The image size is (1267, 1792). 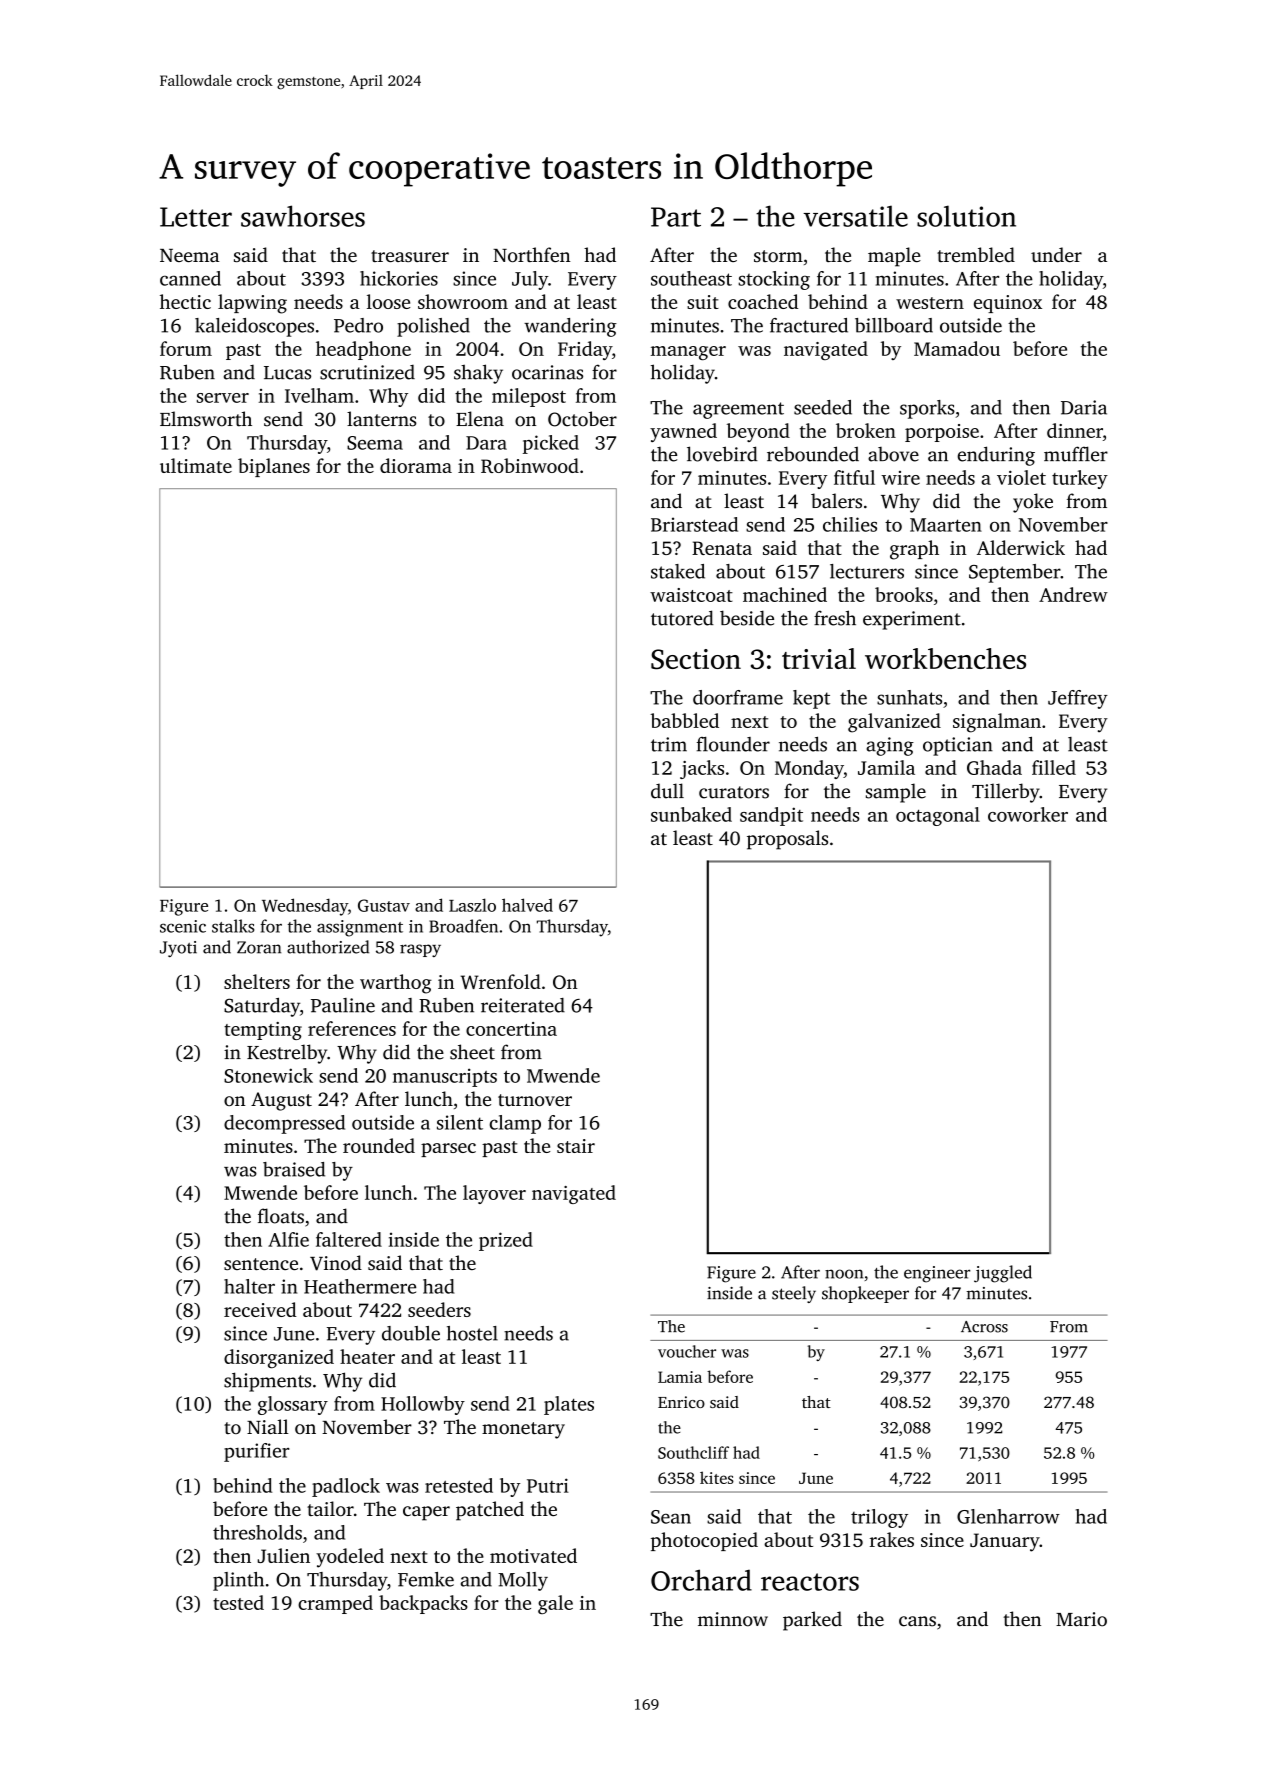 I want to click on Lamia, so click(x=680, y=1377).
